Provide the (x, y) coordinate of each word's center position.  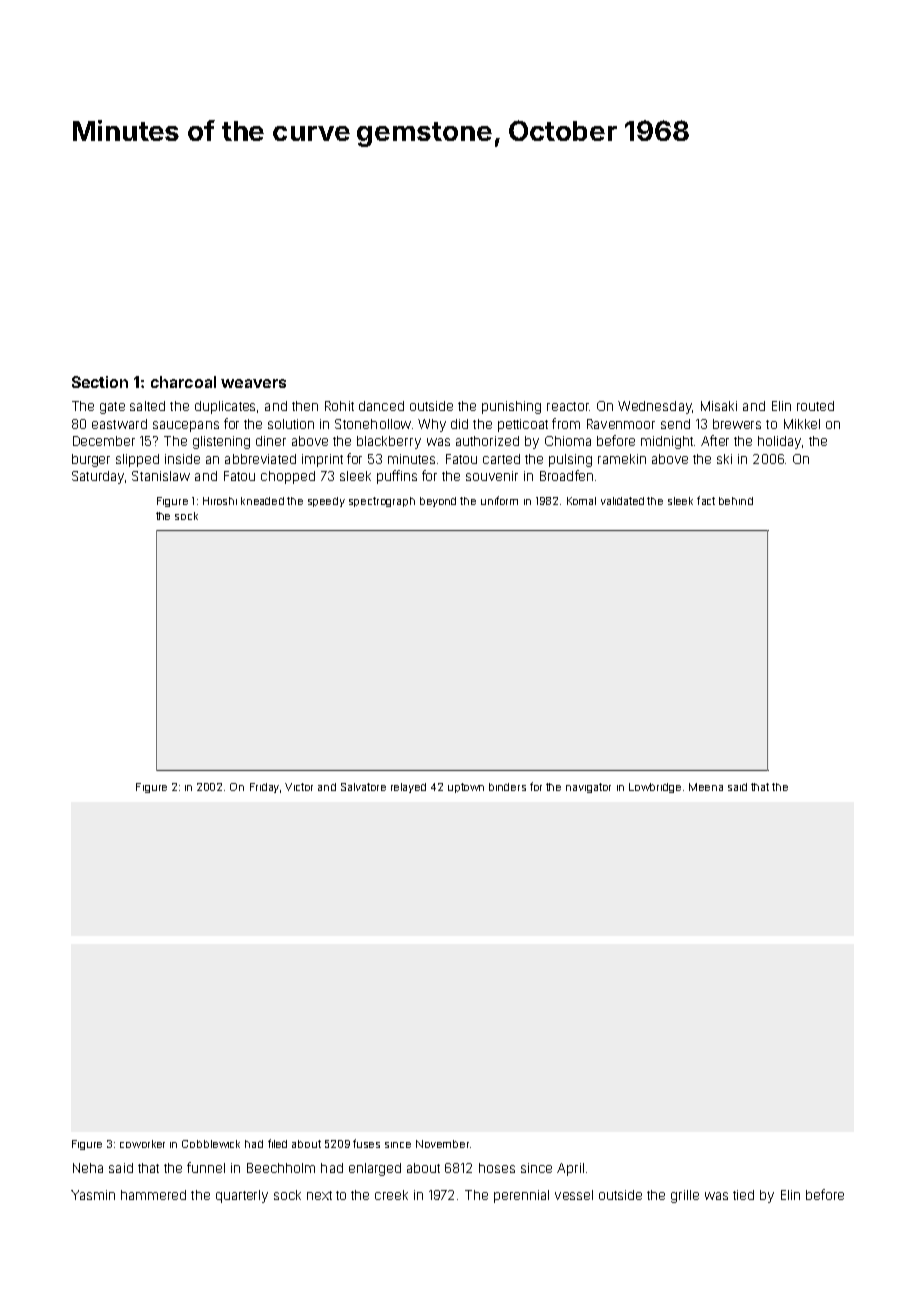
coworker (142, 1144)
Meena (706, 787)
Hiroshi (220, 501)
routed (815, 406)
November (442, 1144)
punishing (511, 407)
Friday (264, 788)
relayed (408, 788)
